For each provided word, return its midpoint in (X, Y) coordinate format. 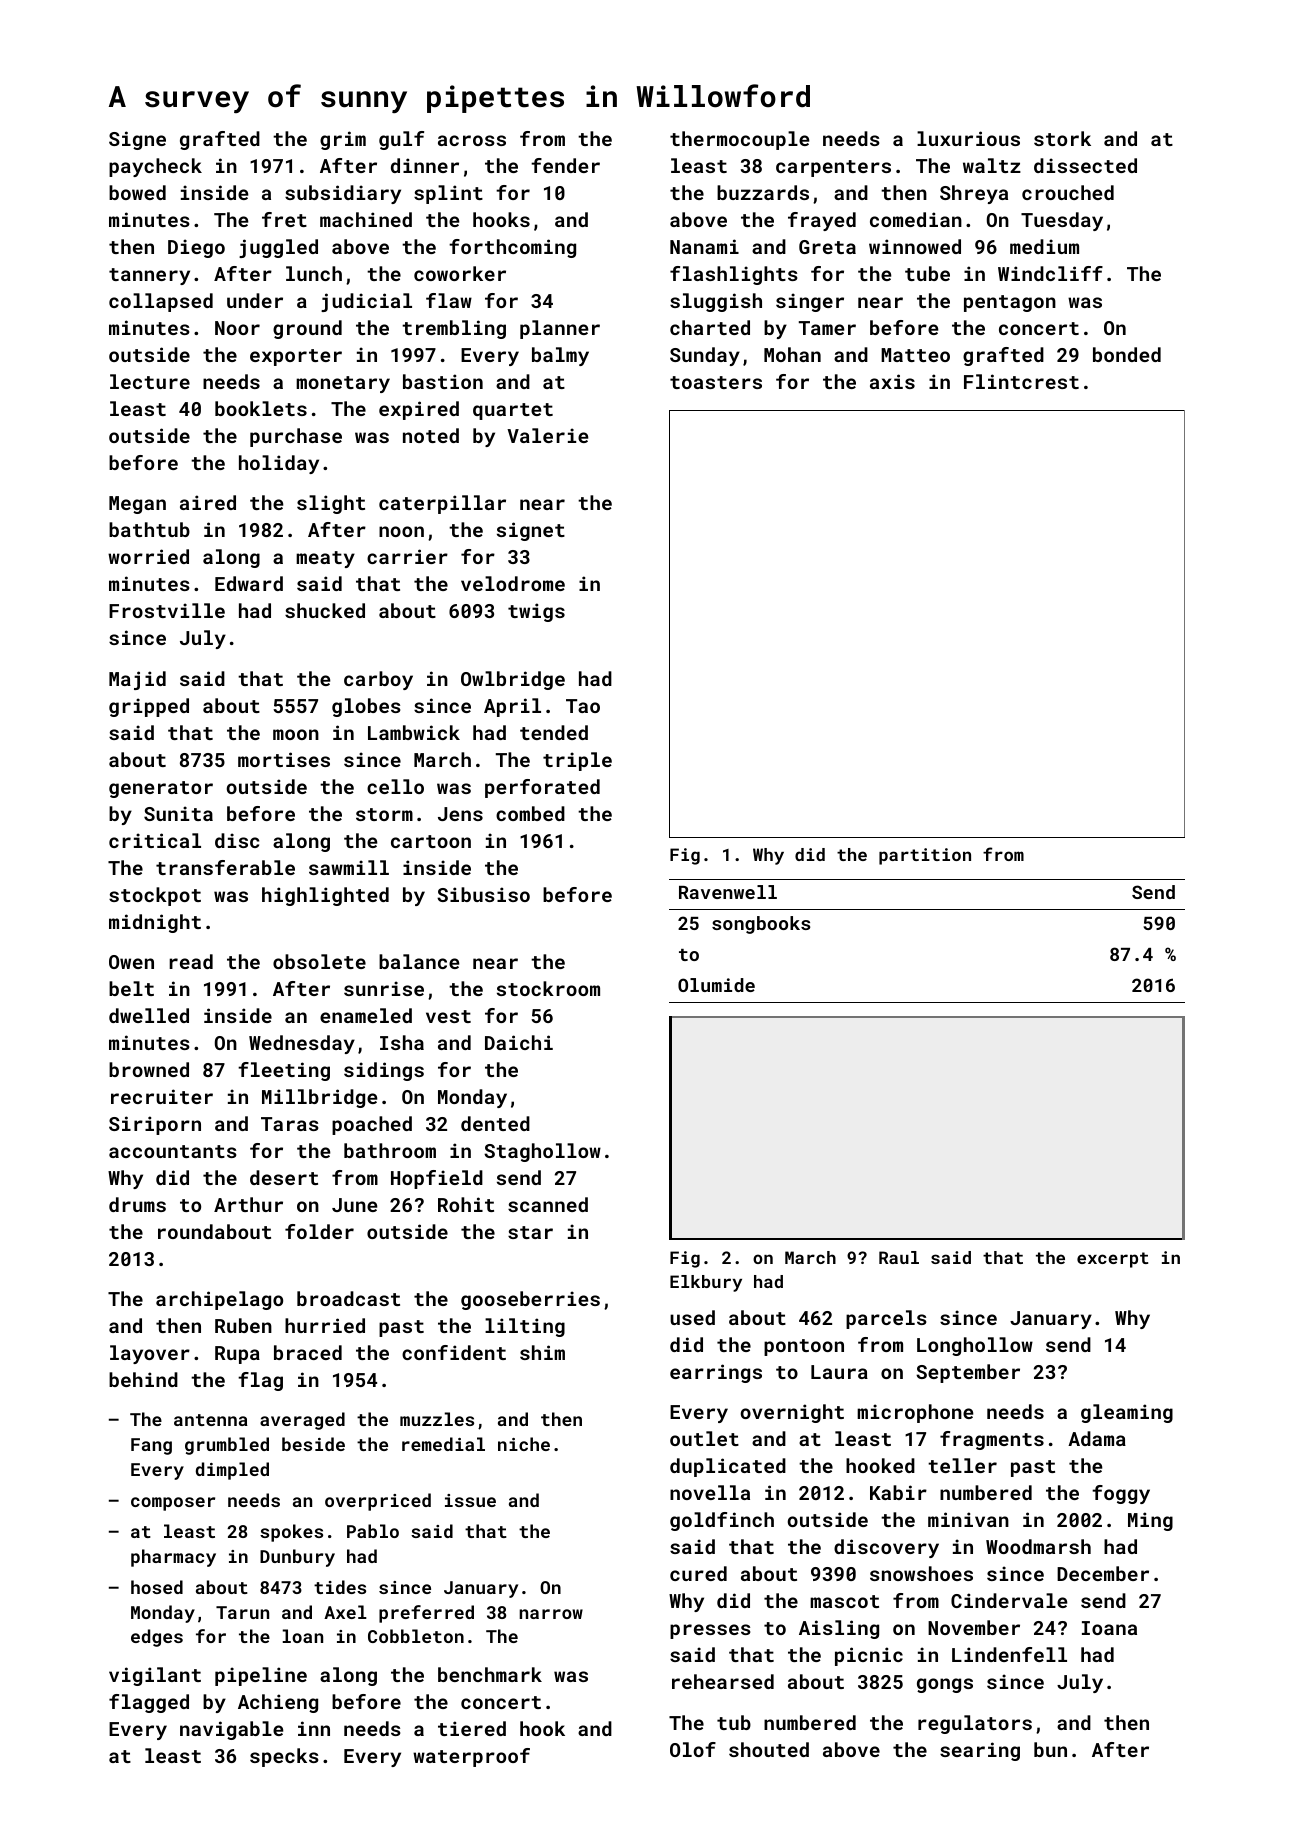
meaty (325, 559)
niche (524, 1444)
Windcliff (1050, 273)
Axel (345, 1612)
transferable (225, 867)
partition (925, 856)
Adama (1097, 1438)
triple (577, 761)
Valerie (548, 435)
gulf (401, 140)
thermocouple (740, 140)
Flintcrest (1021, 381)
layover (150, 1354)
